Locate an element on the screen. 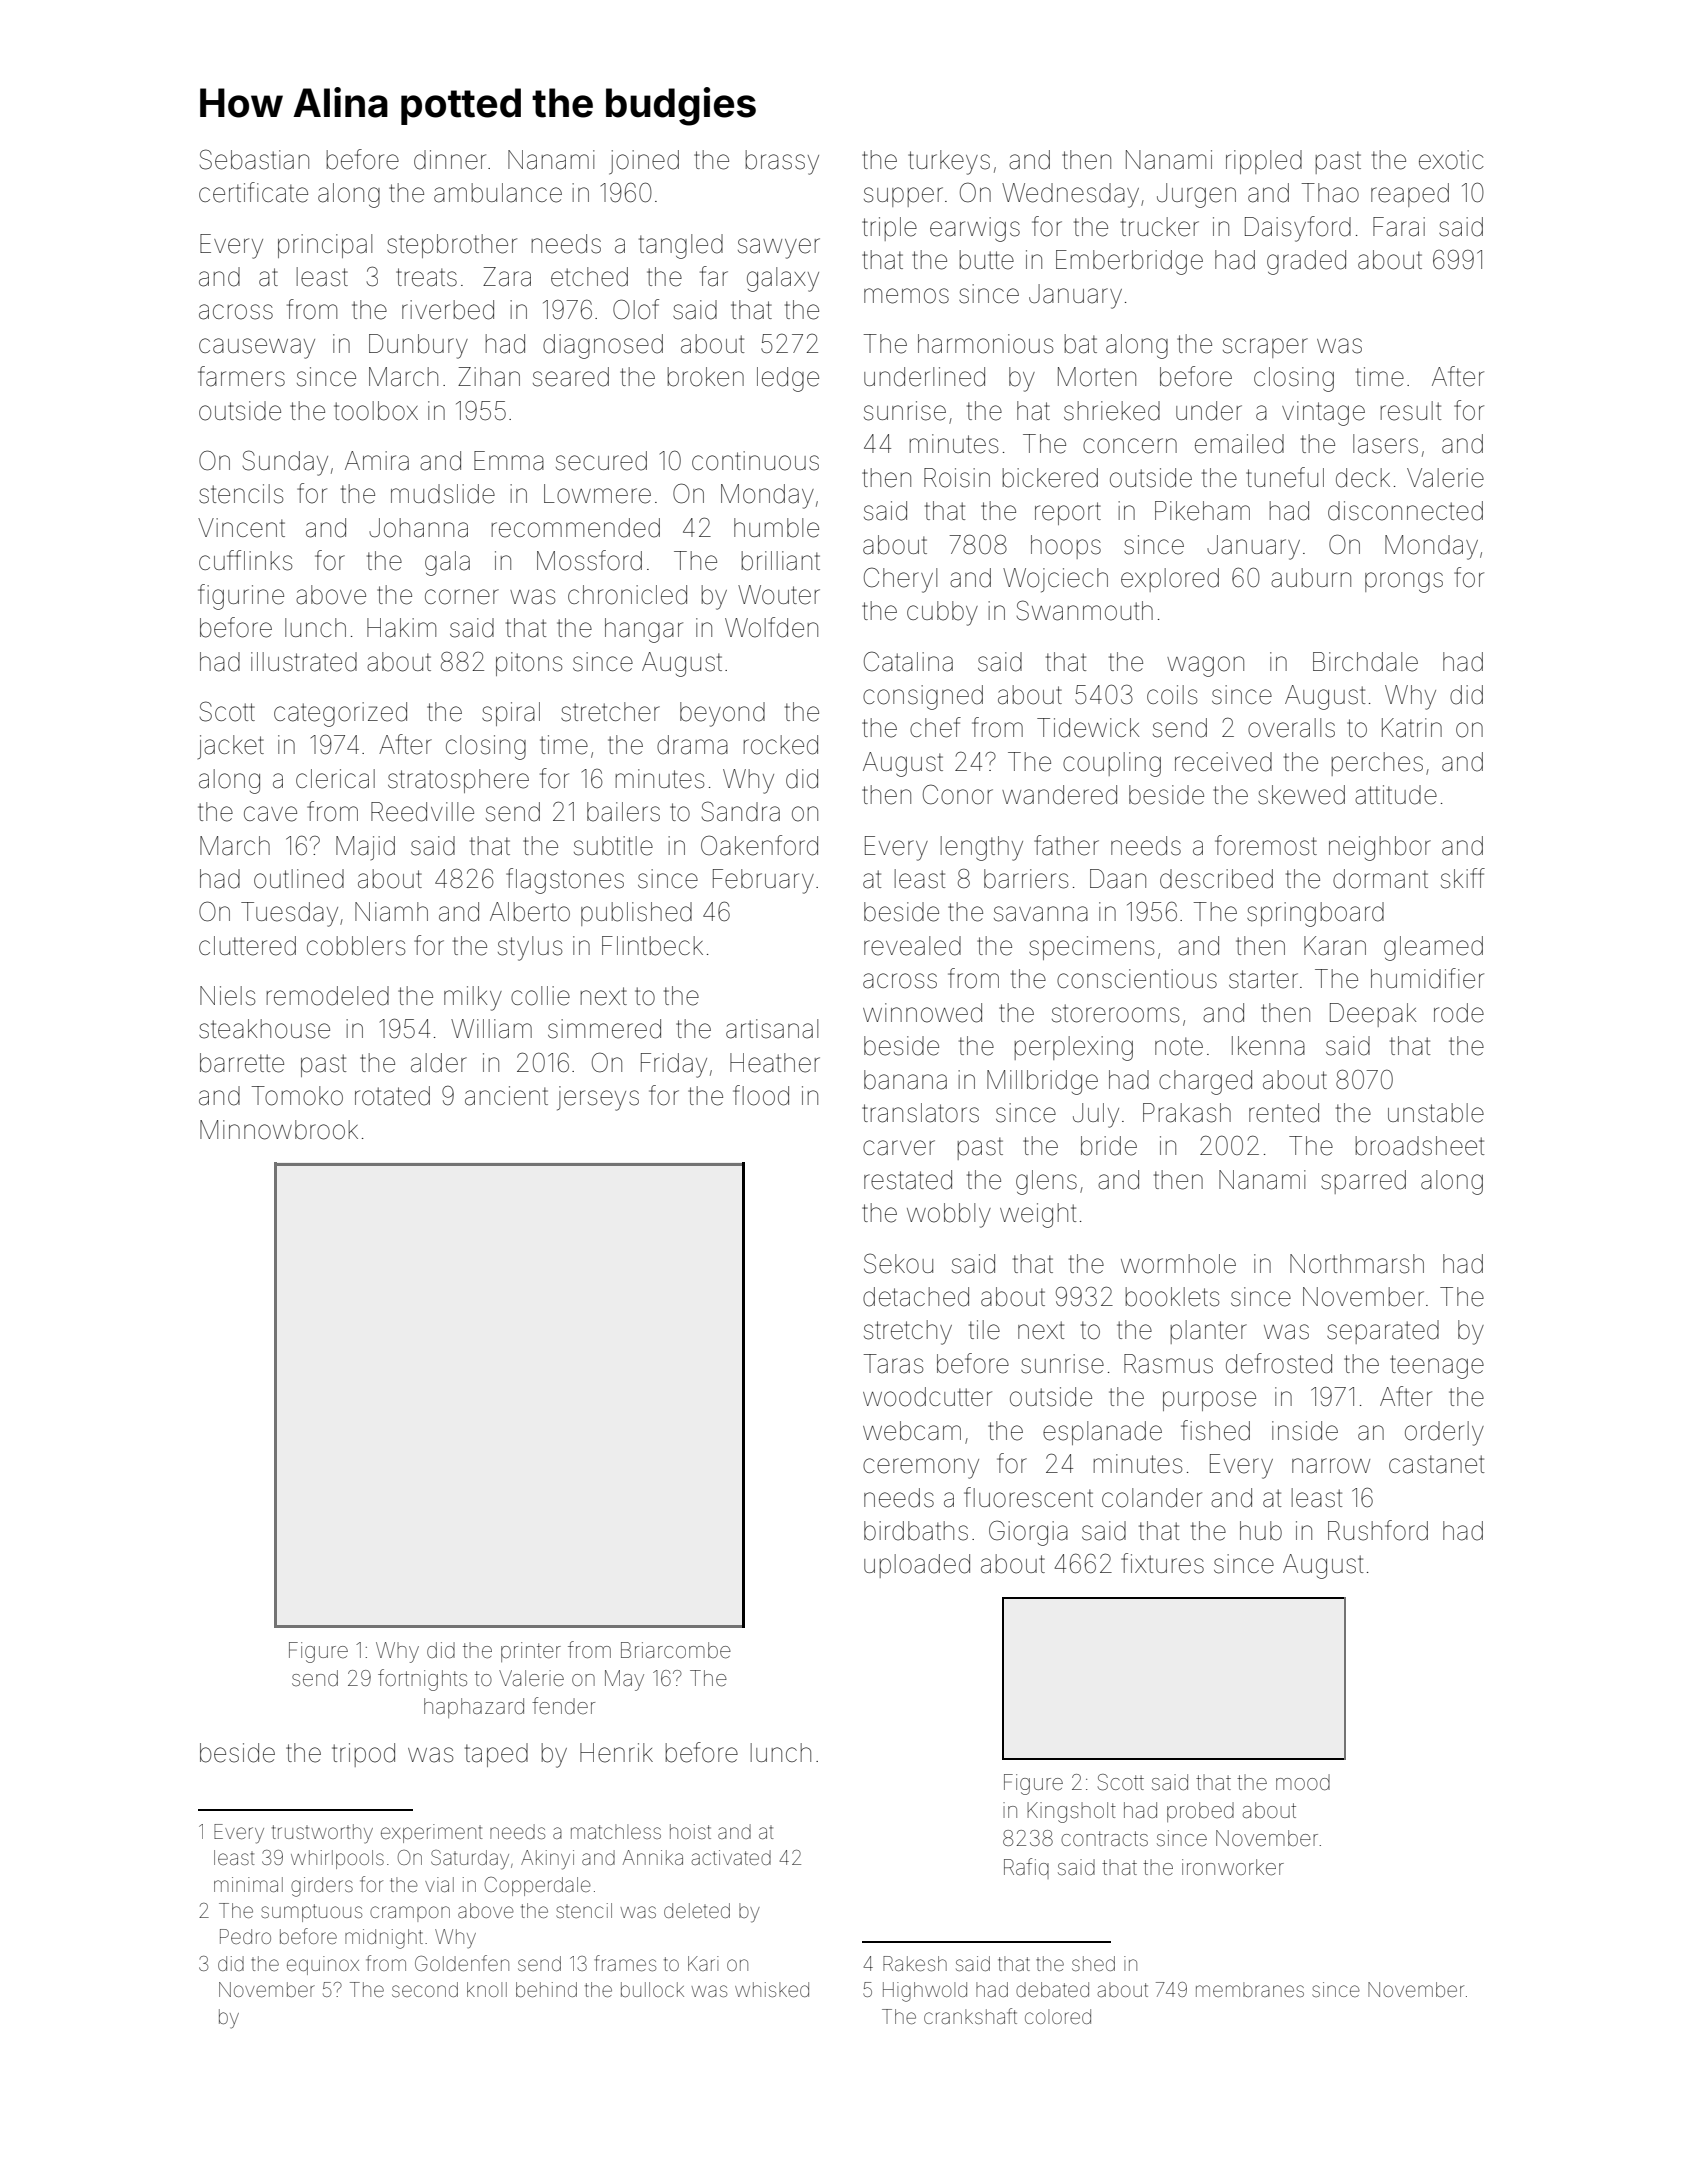 Image resolution: width=1683 pixels, height=2178 pixels. figurine is located at coordinates (241, 597).
